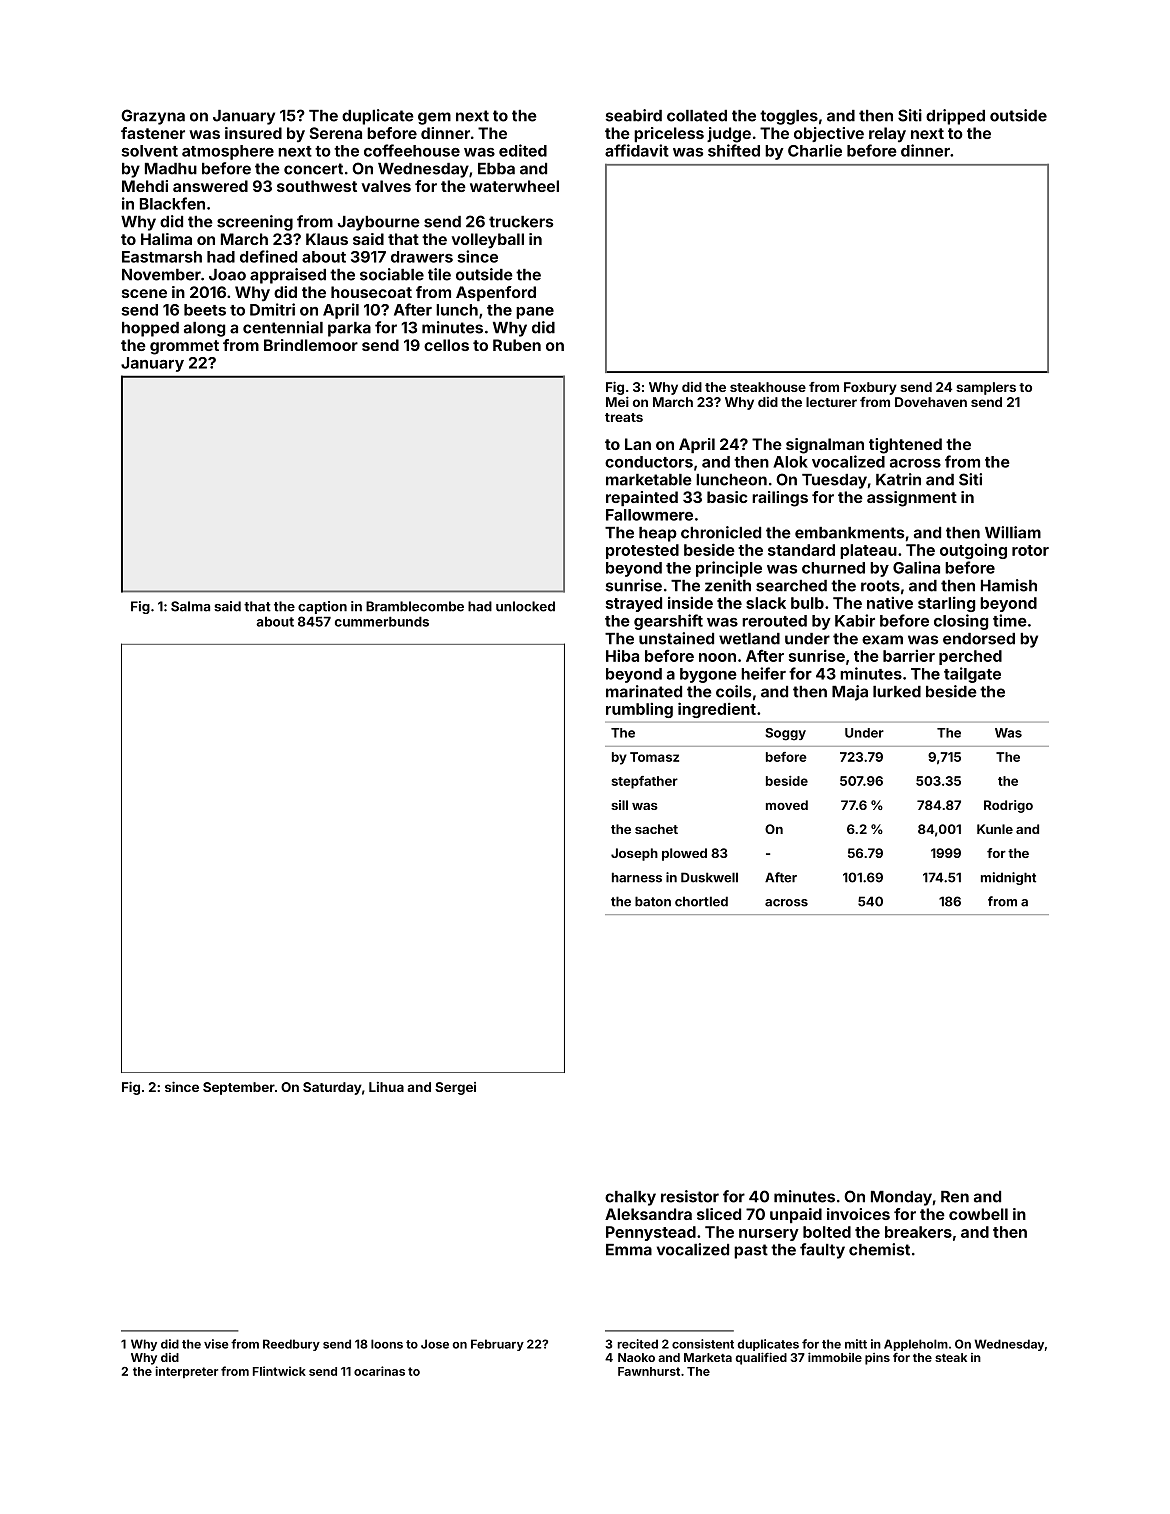 The image size is (1170, 1514). I want to click on September, so click(239, 1088).
